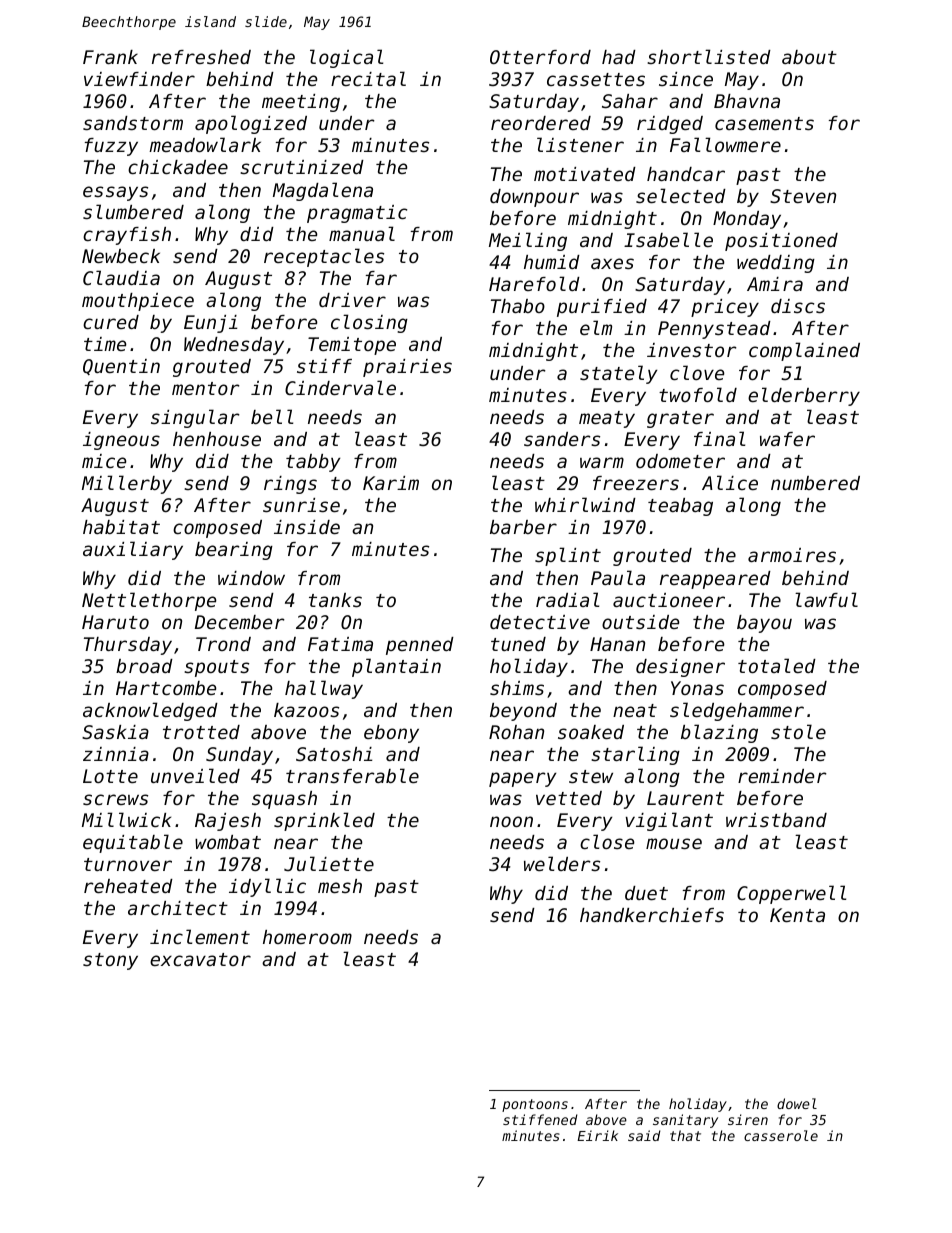  Describe the element at coordinates (826, 599) in the screenshot. I see `lawful` at that location.
